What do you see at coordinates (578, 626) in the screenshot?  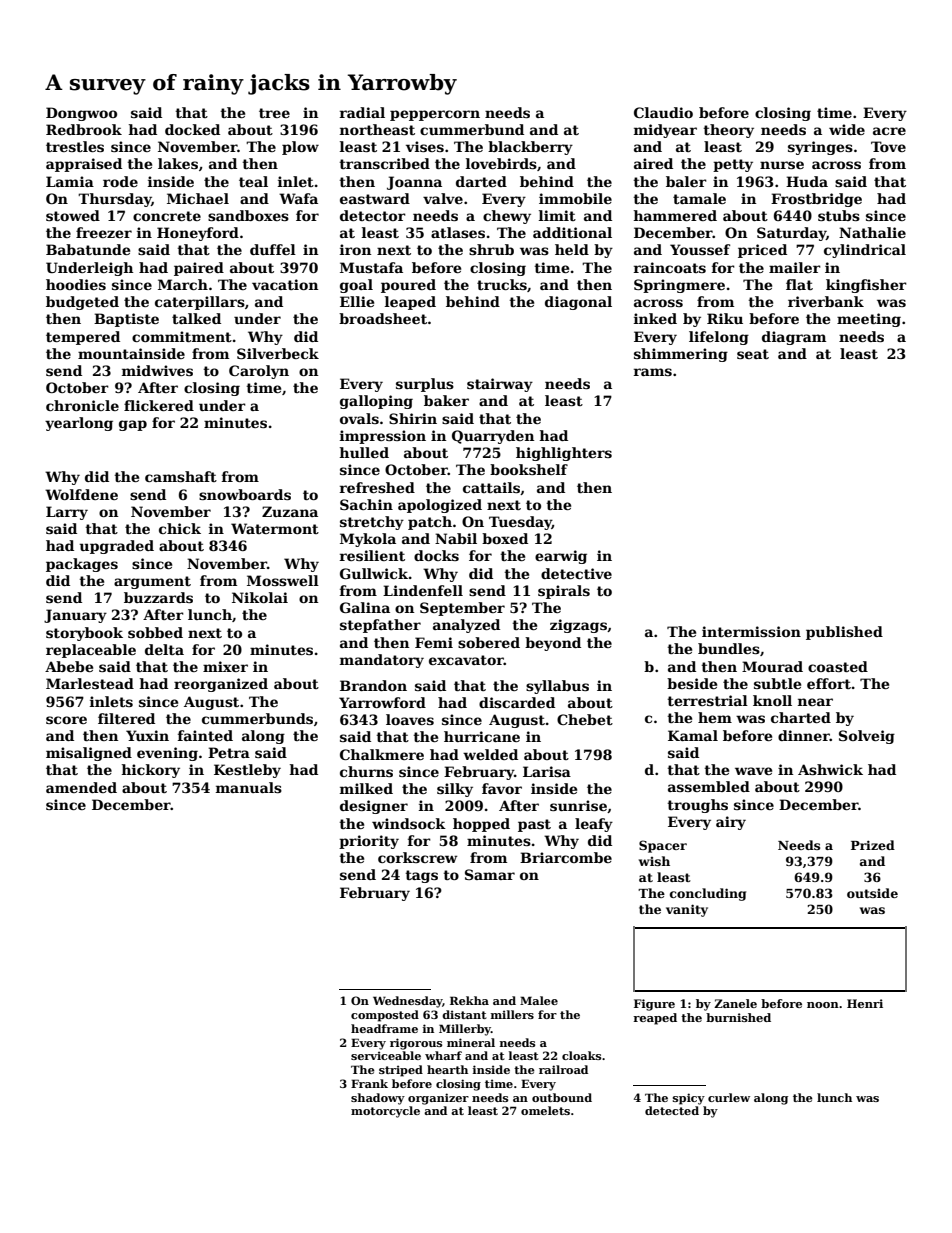 I see `zigzags` at bounding box center [578, 626].
